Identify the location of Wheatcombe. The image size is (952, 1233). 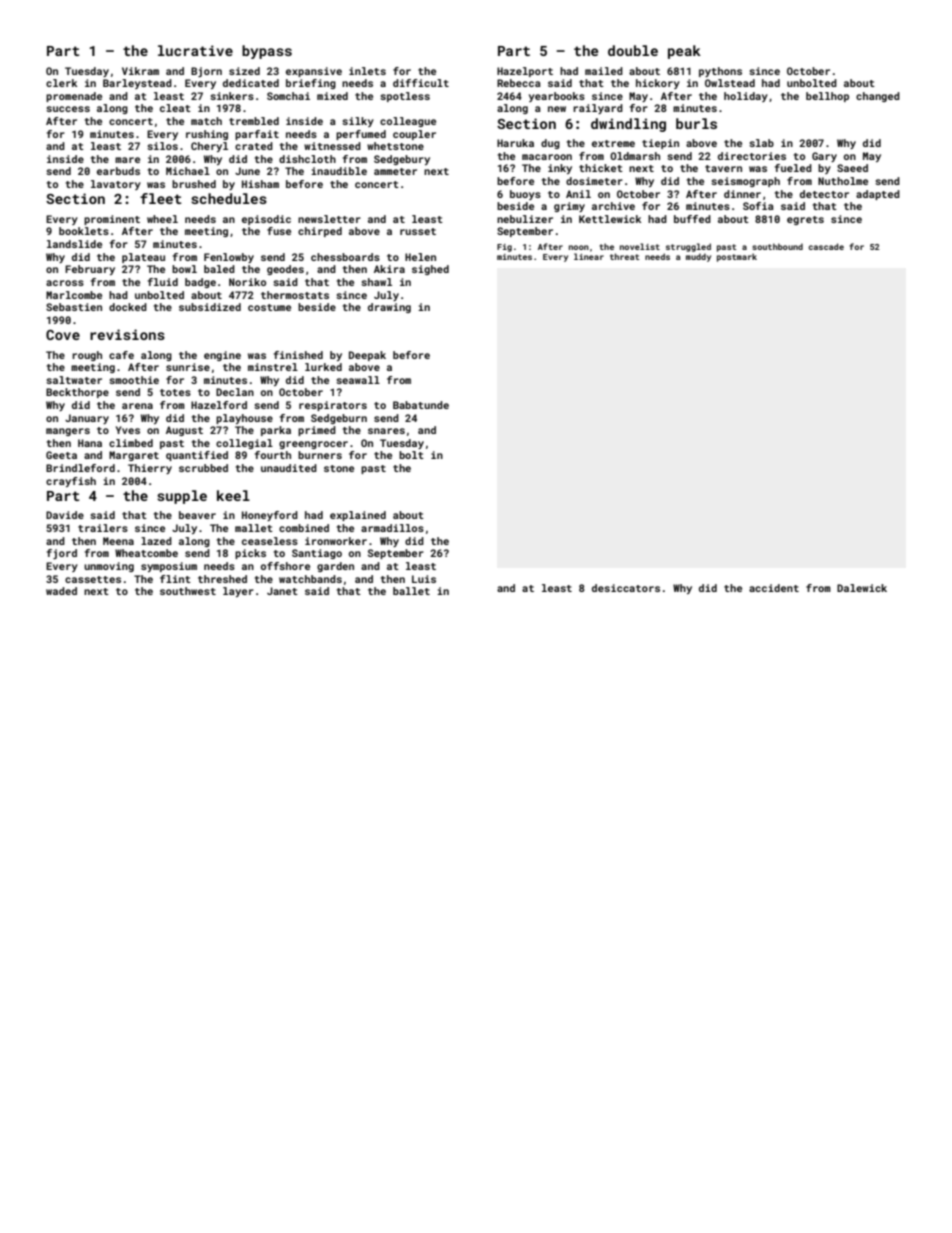
(146, 553).
